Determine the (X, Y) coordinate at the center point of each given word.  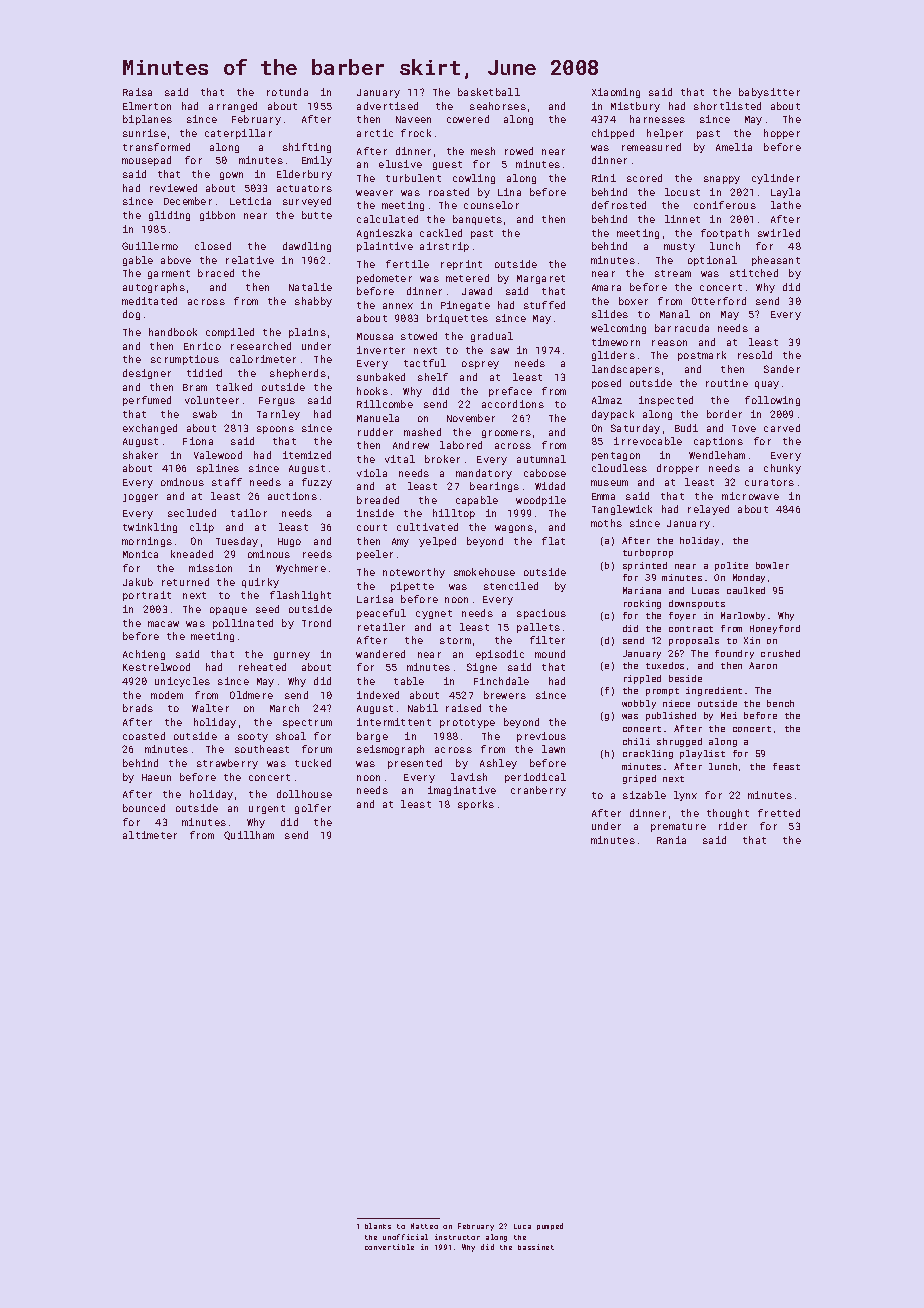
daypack (613, 415)
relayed (708, 510)
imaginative (462, 791)
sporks (476, 805)
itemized (307, 455)
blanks (378, 1226)
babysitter (769, 93)
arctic (375, 133)
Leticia (250, 201)
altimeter (150, 835)
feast (786, 766)
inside (375, 513)
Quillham (249, 835)
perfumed (147, 401)
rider (733, 826)
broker (442, 459)
